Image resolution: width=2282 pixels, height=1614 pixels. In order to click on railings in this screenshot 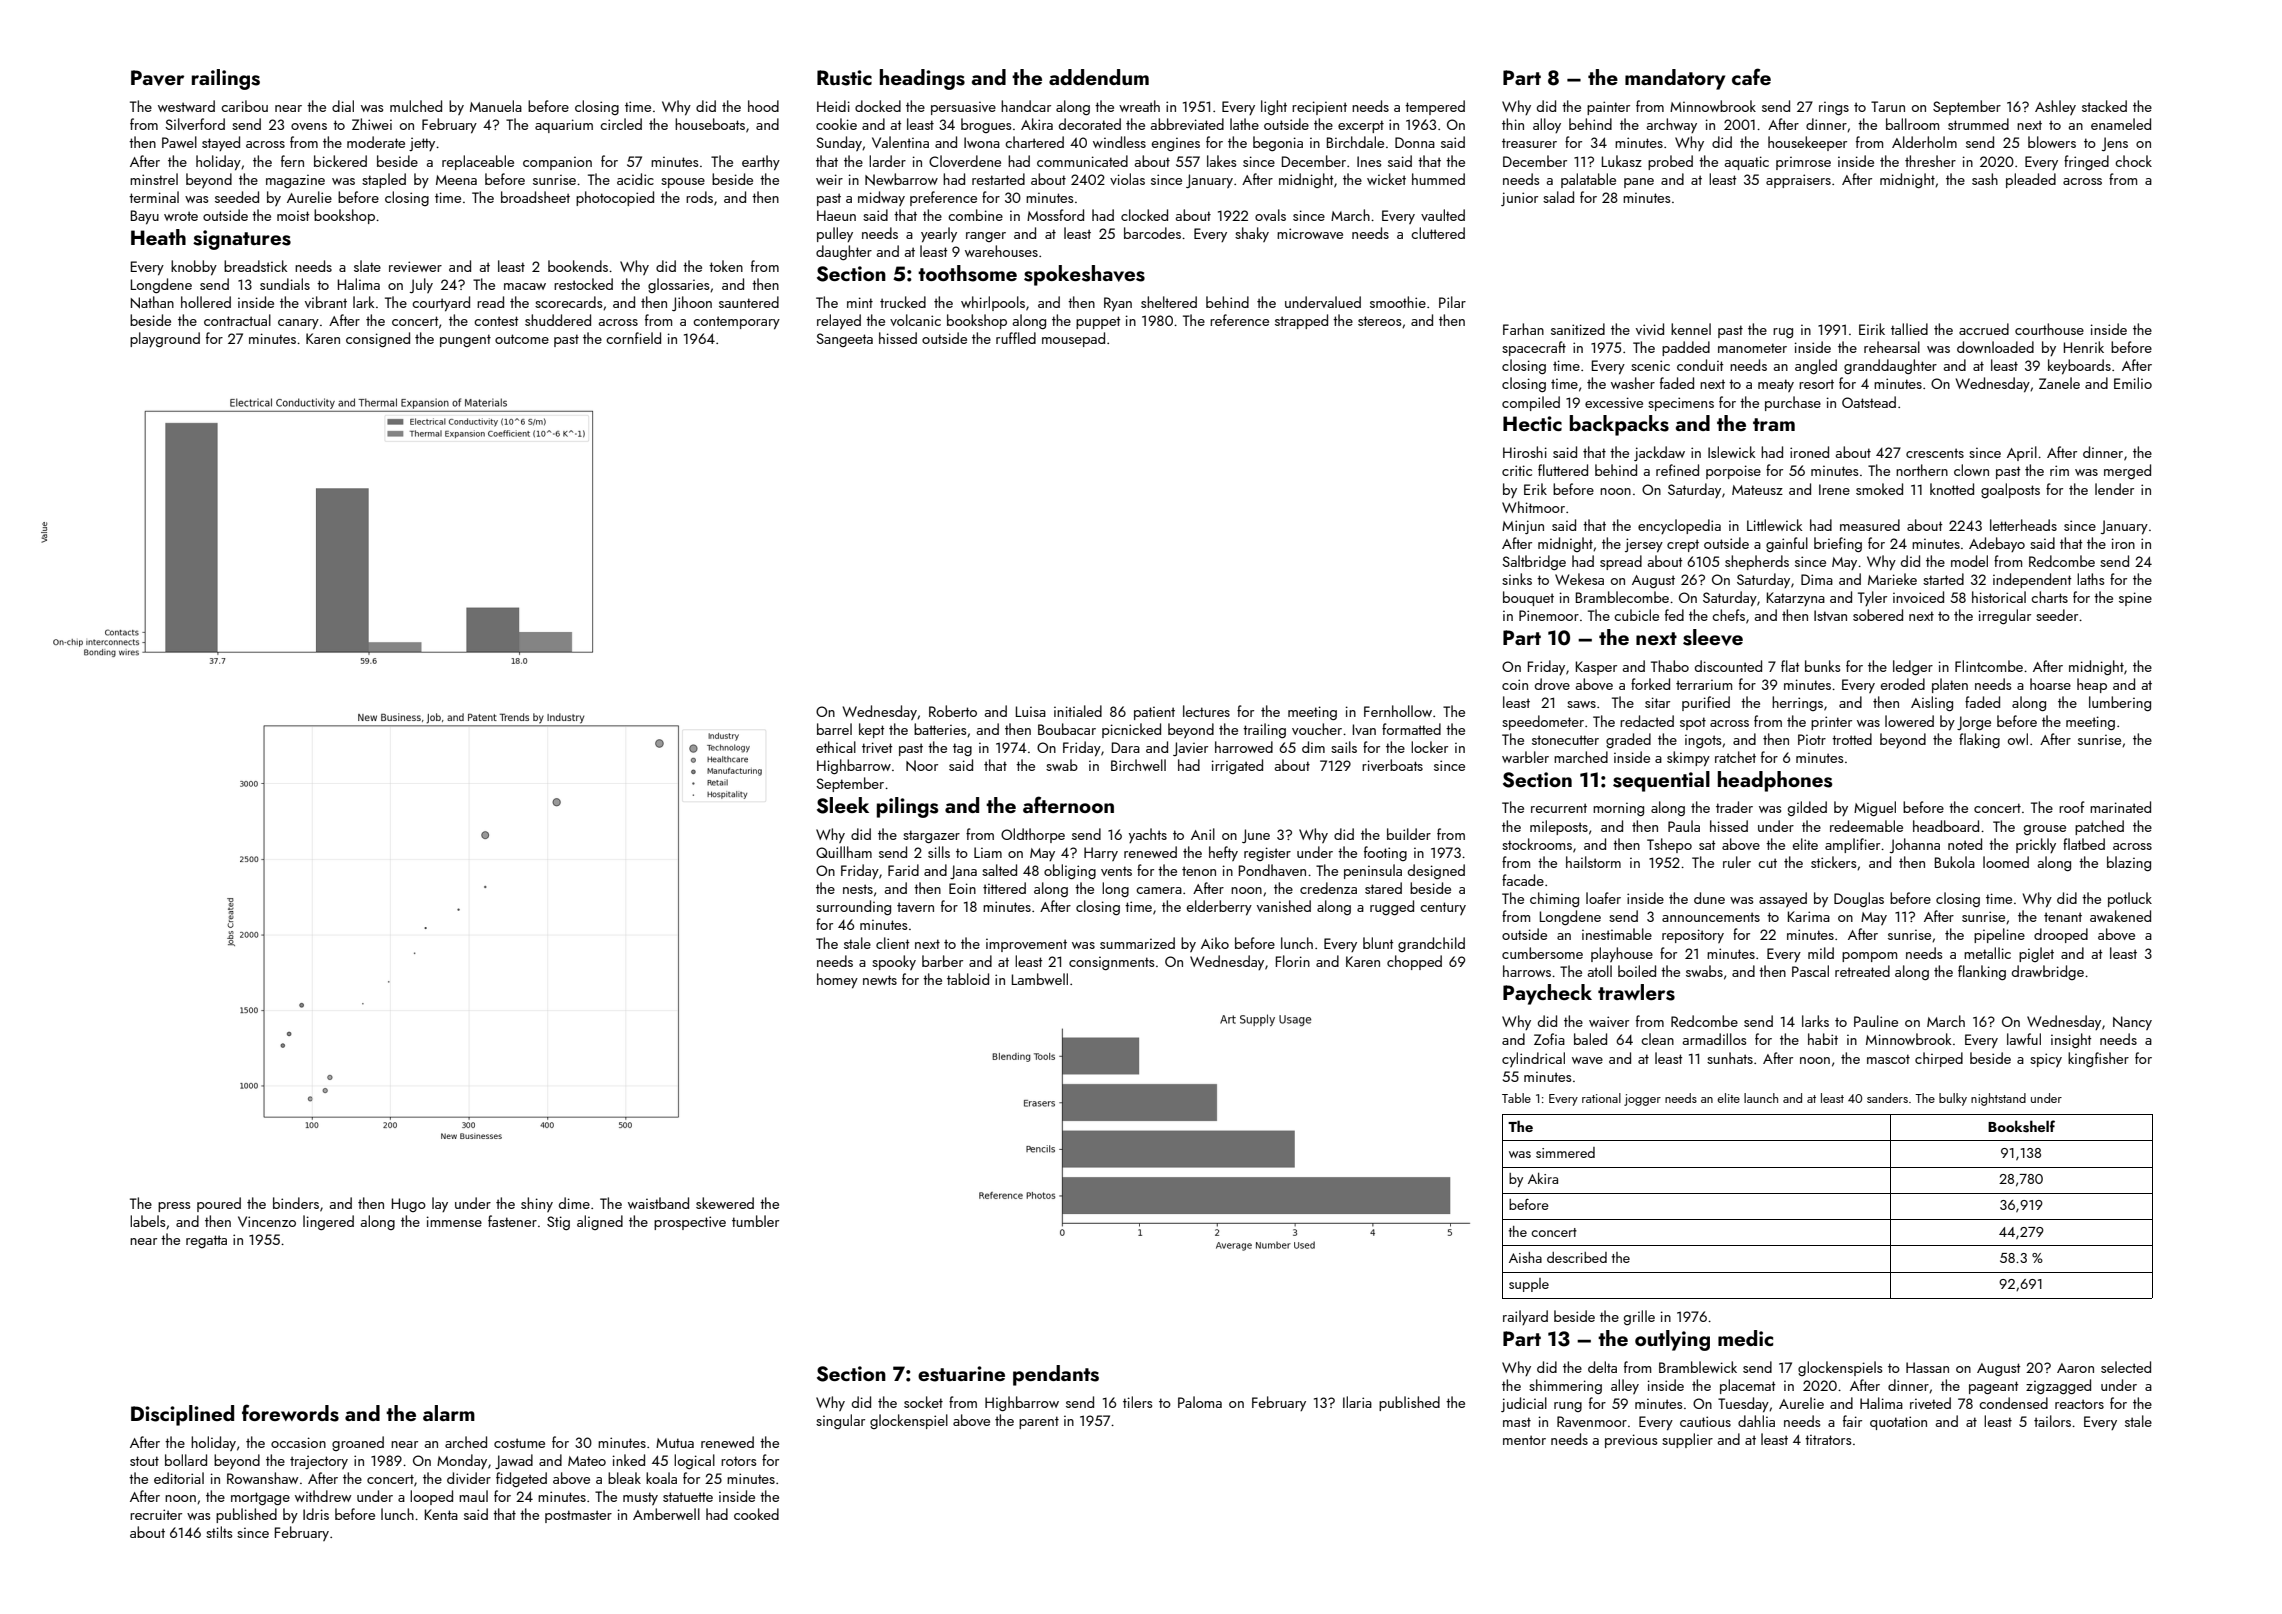, I will do `click(226, 79)`.
